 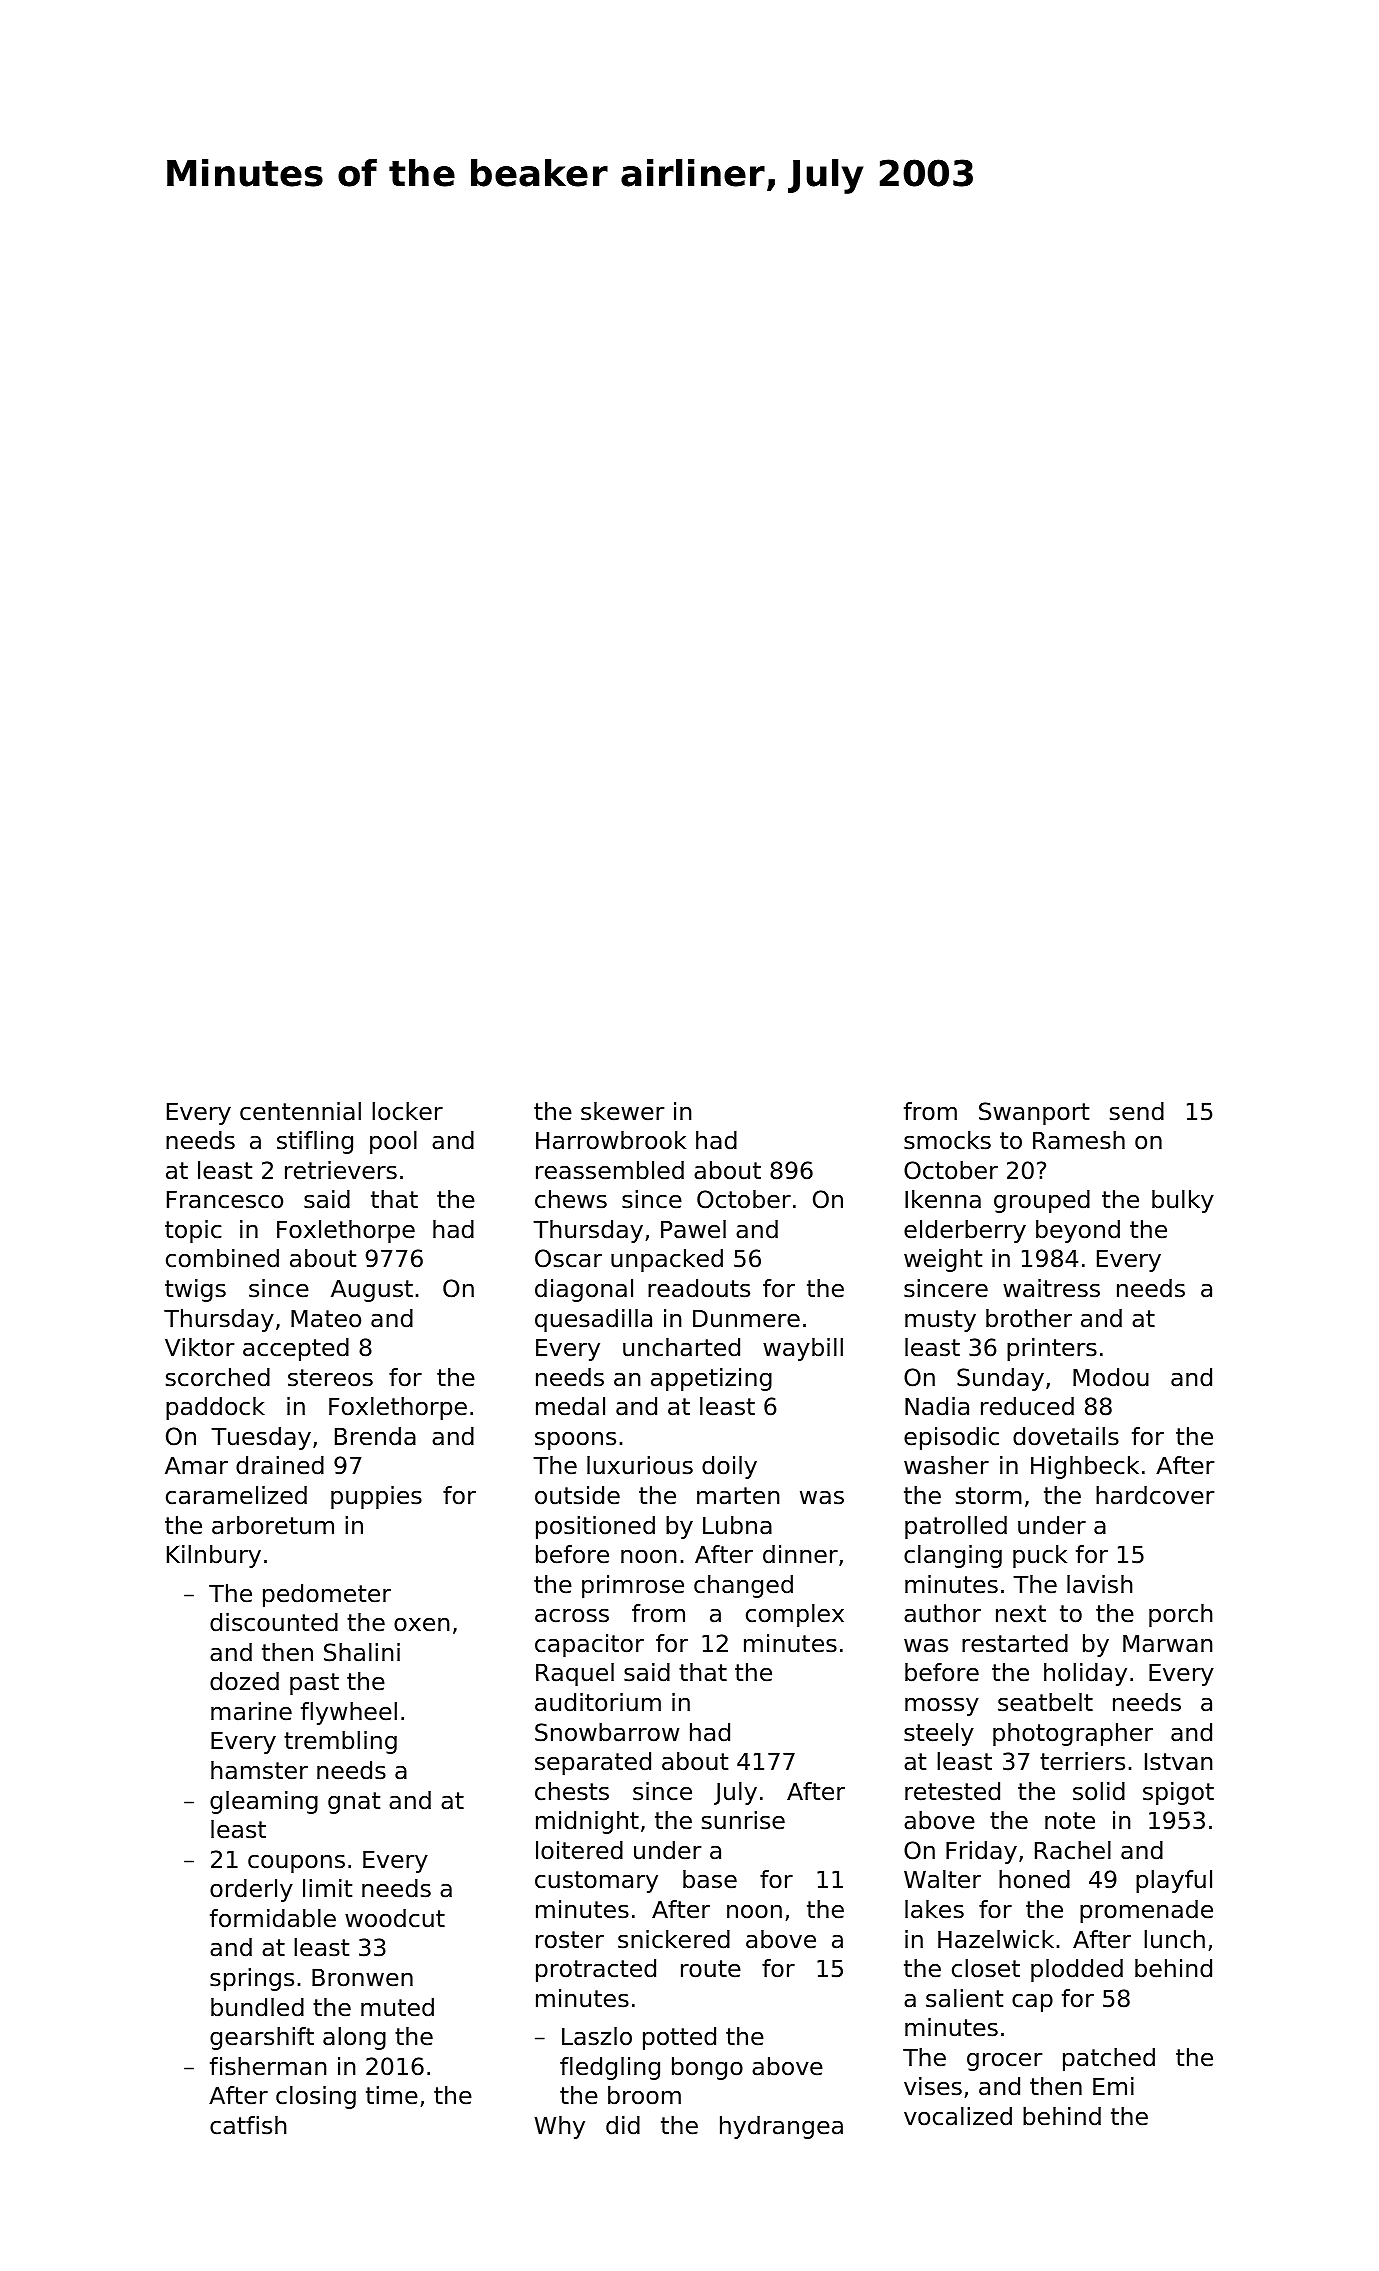 I want to click on Modou, so click(x=1111, y=1377).
